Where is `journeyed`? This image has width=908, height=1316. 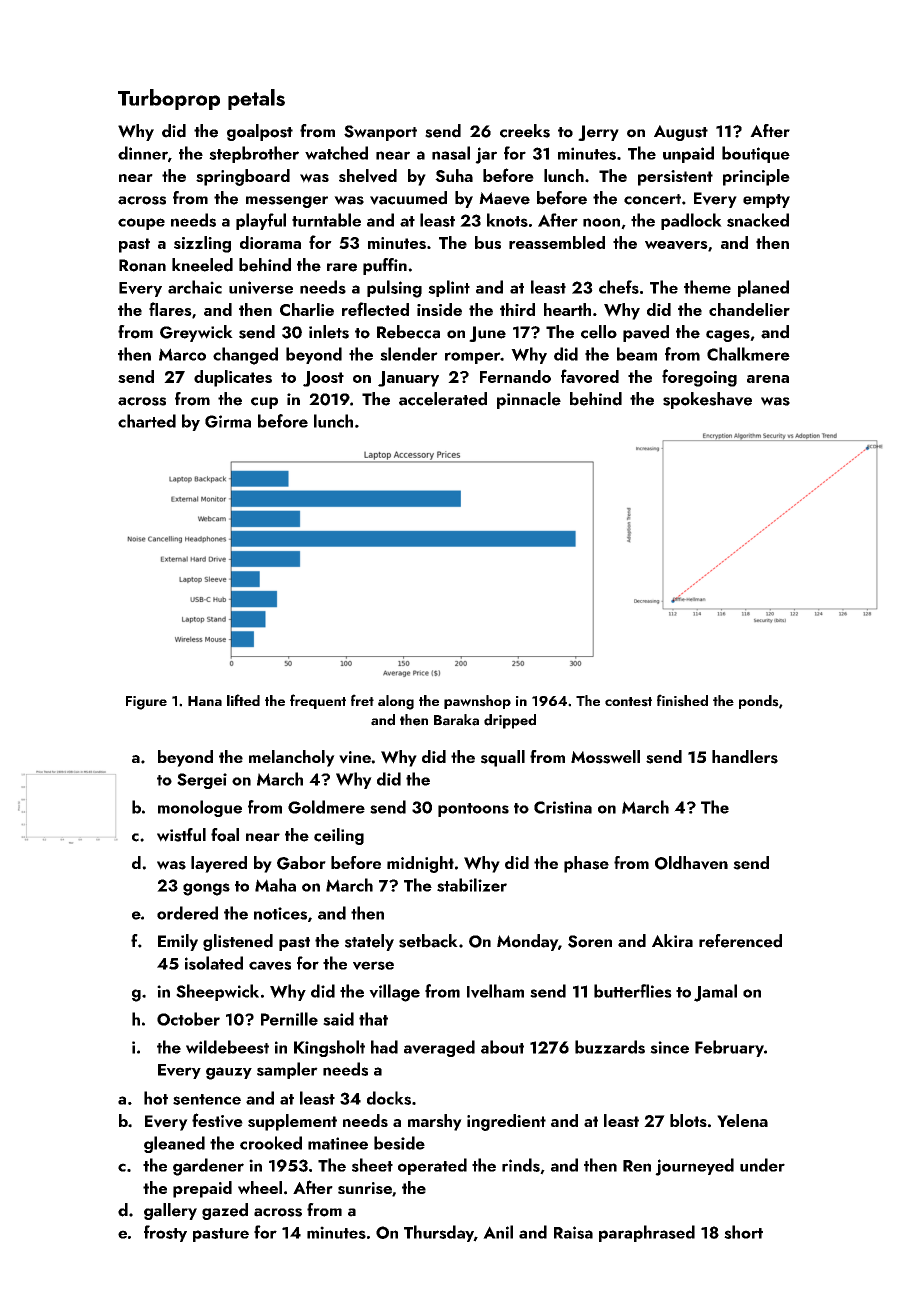 journeyed is located at coordinates (694, 1167).
